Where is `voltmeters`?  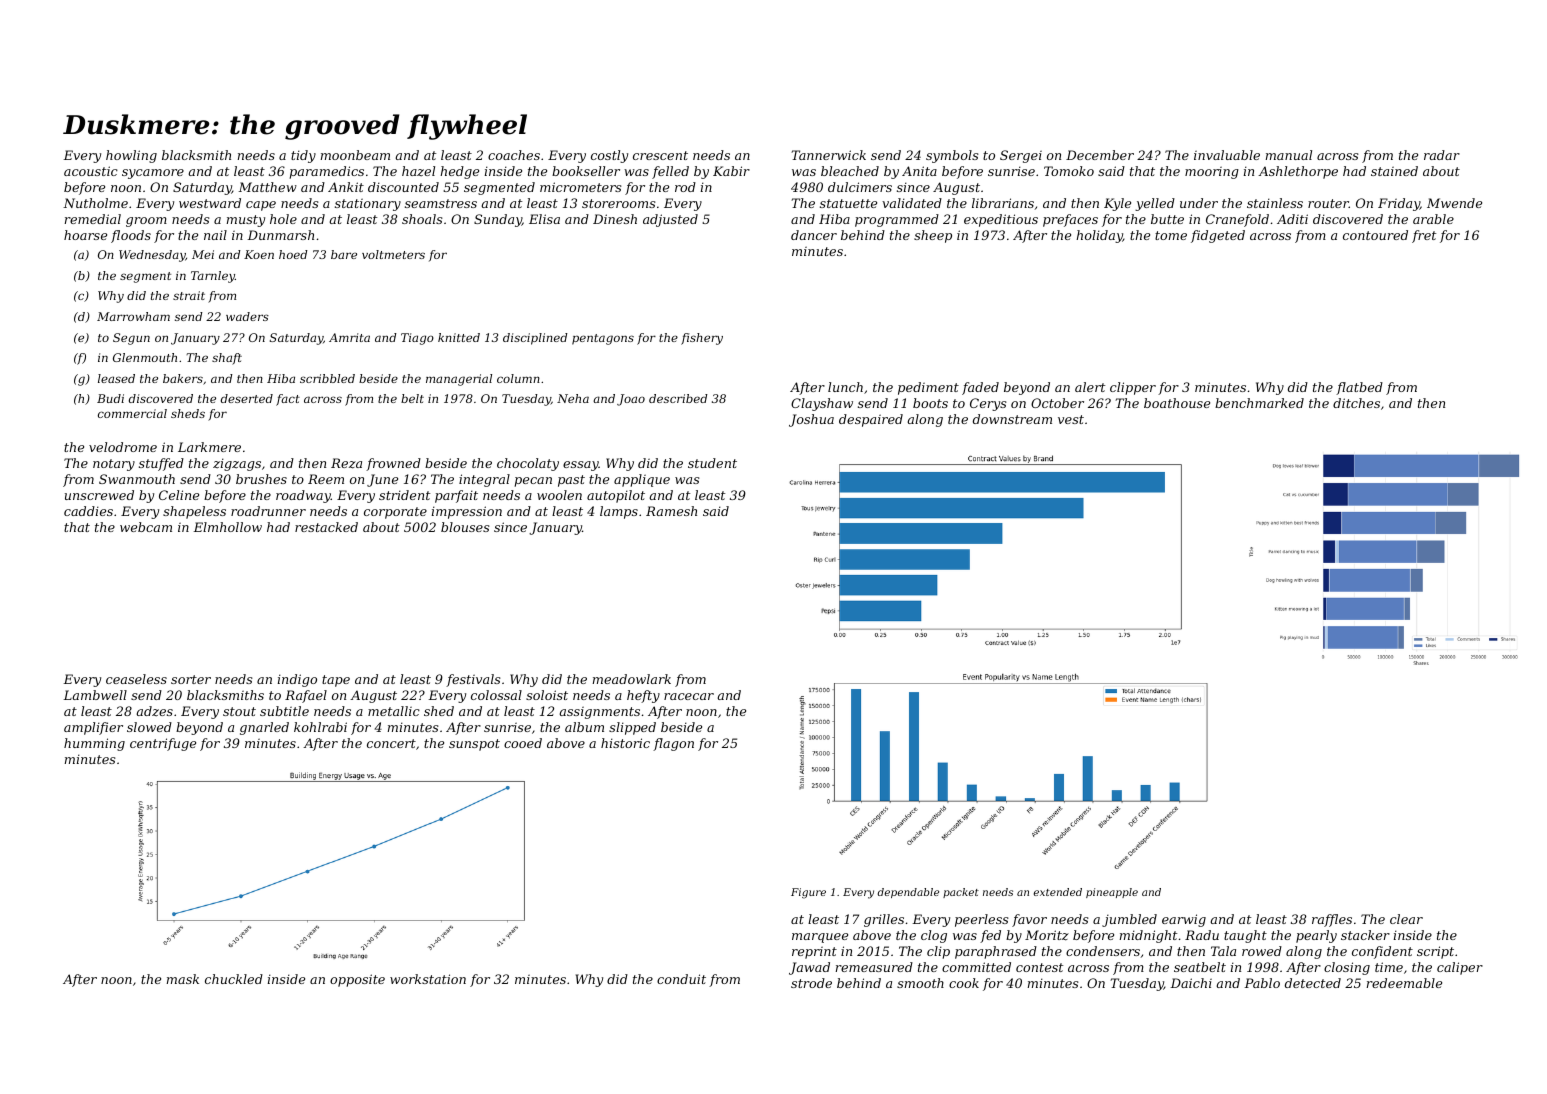
voltmeters is located at coordinates (393, 254).
